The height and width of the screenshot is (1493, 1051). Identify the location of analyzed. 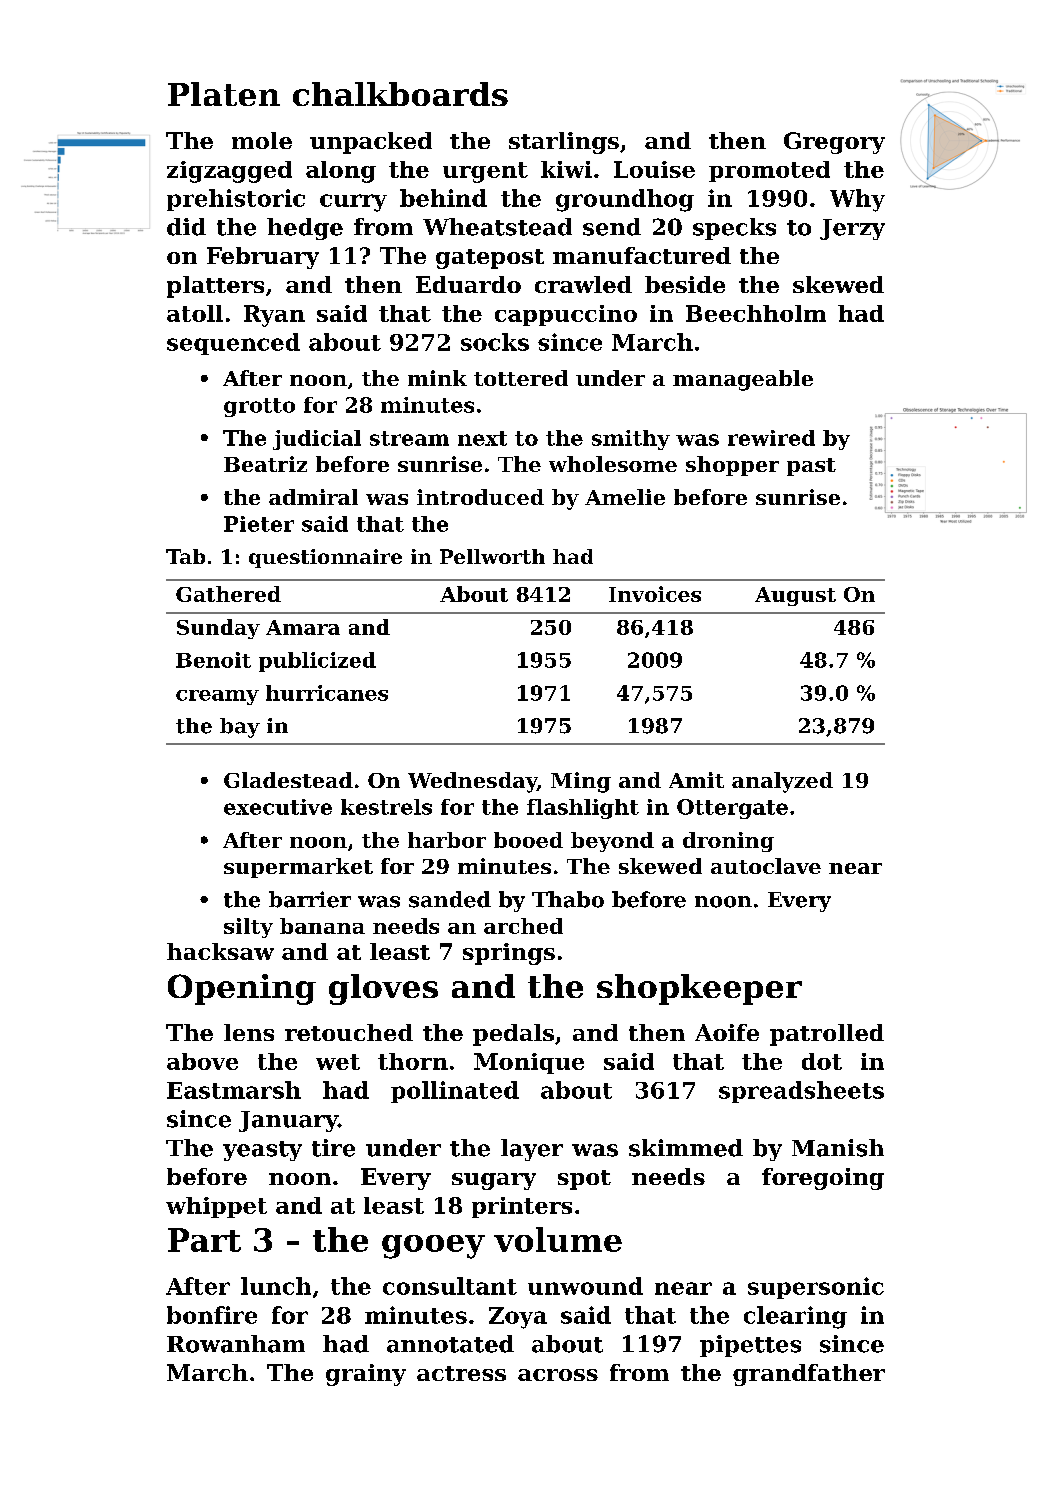
(782, 782).
